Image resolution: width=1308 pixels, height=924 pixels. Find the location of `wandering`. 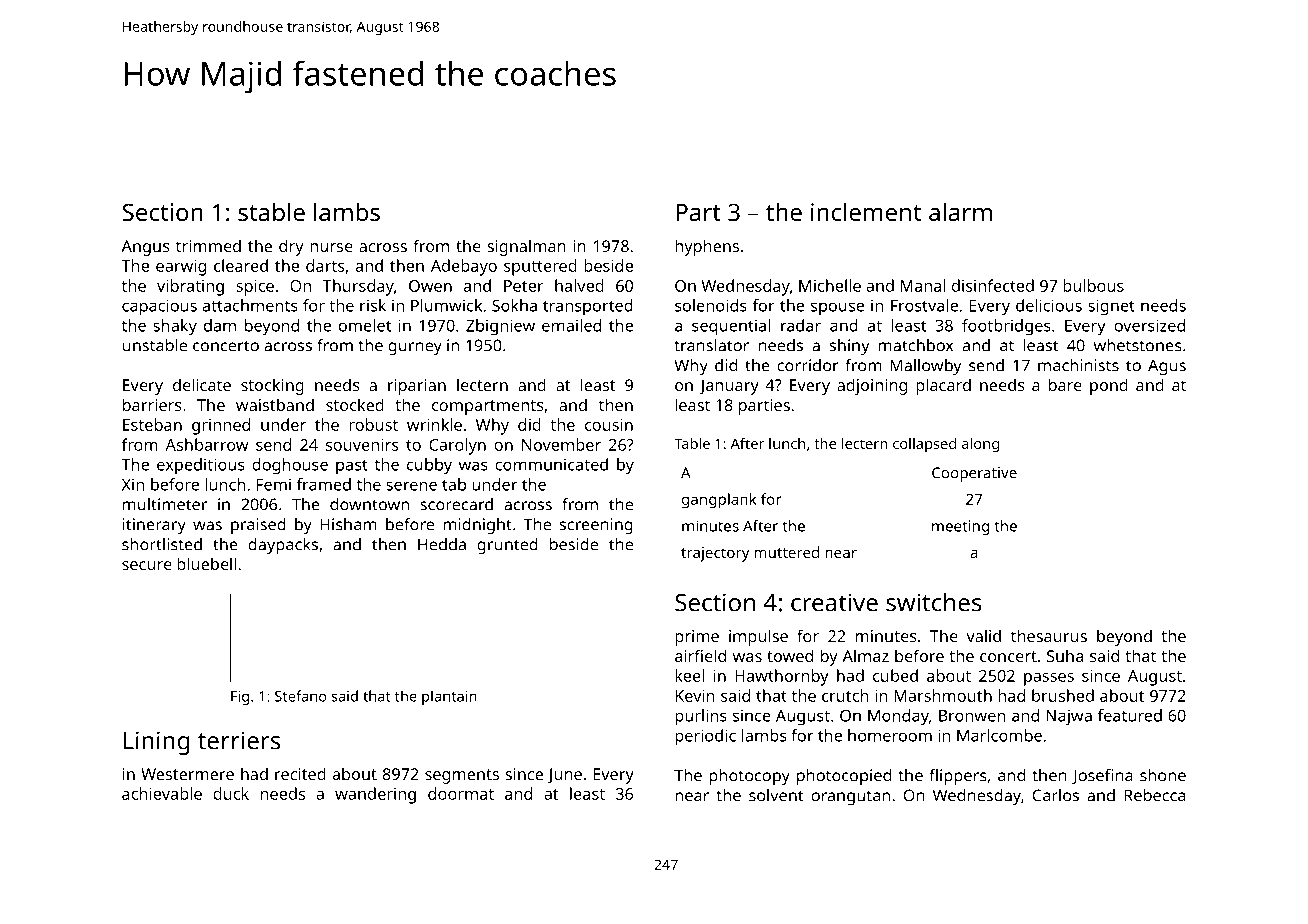

wandering is located at coordinates (375, 795).
